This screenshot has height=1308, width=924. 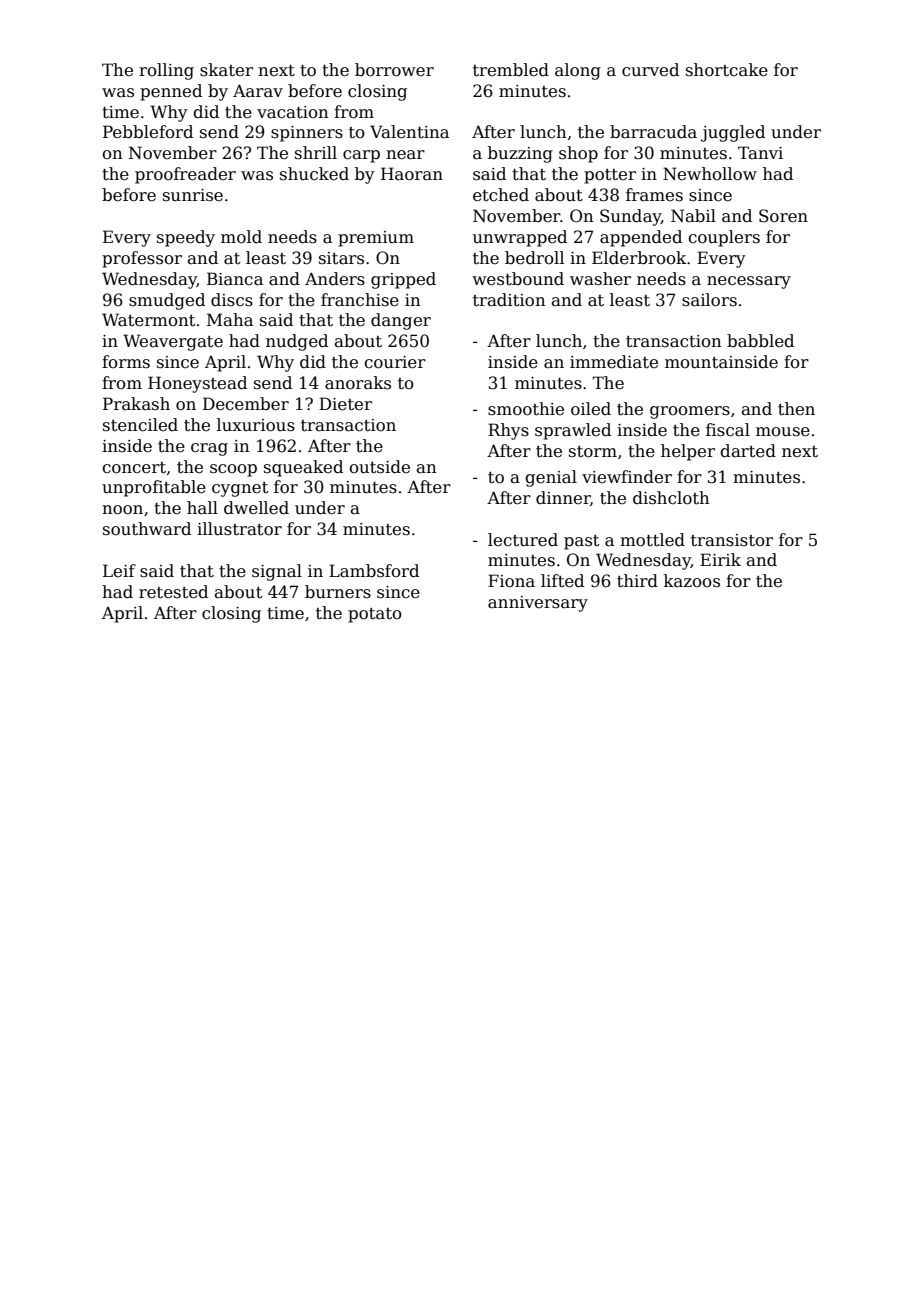 I want to click on anniversary, so click(x=538, y=604).
